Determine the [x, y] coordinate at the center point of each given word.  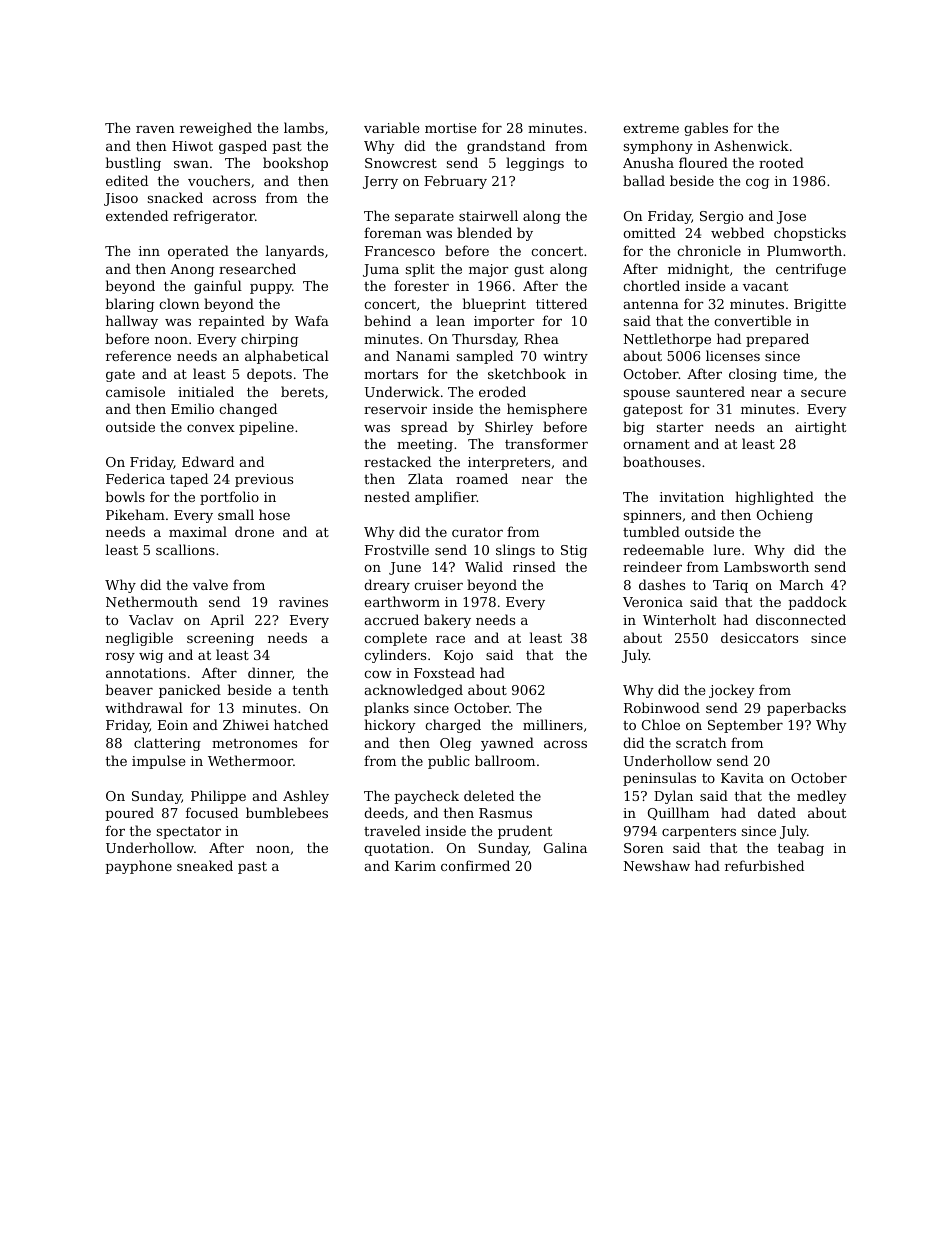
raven [155, 129]
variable [391, 127]
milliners [553, 724]
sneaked [205, 865]
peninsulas [659, 779]
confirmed [475, 865]
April [227, 621]
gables [706, 129]
